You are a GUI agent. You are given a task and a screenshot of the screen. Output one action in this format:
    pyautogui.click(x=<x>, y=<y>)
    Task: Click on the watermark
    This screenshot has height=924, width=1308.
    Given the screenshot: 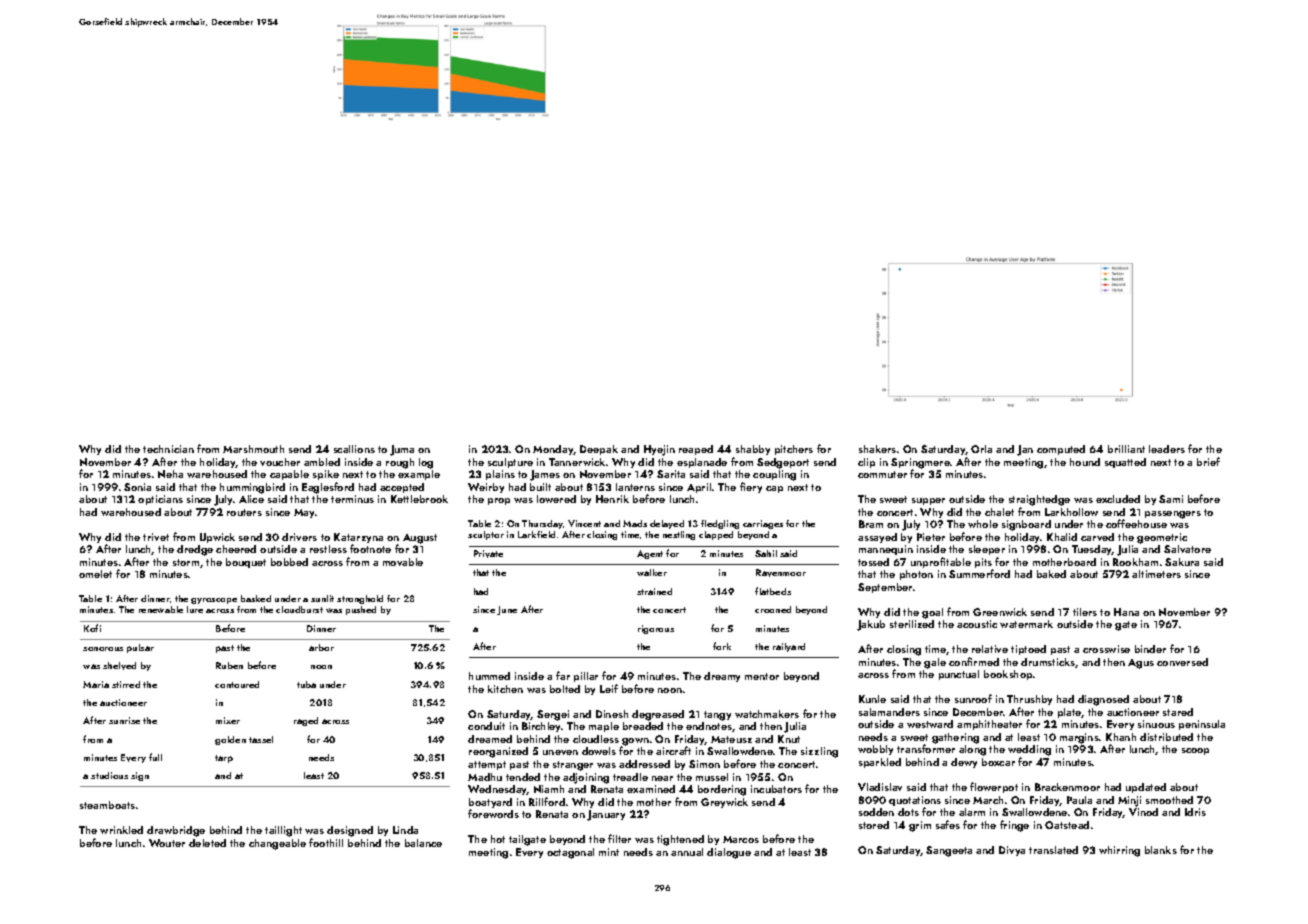 What is the action you would take?
    pyautogui.click(x=1026, y=624)
